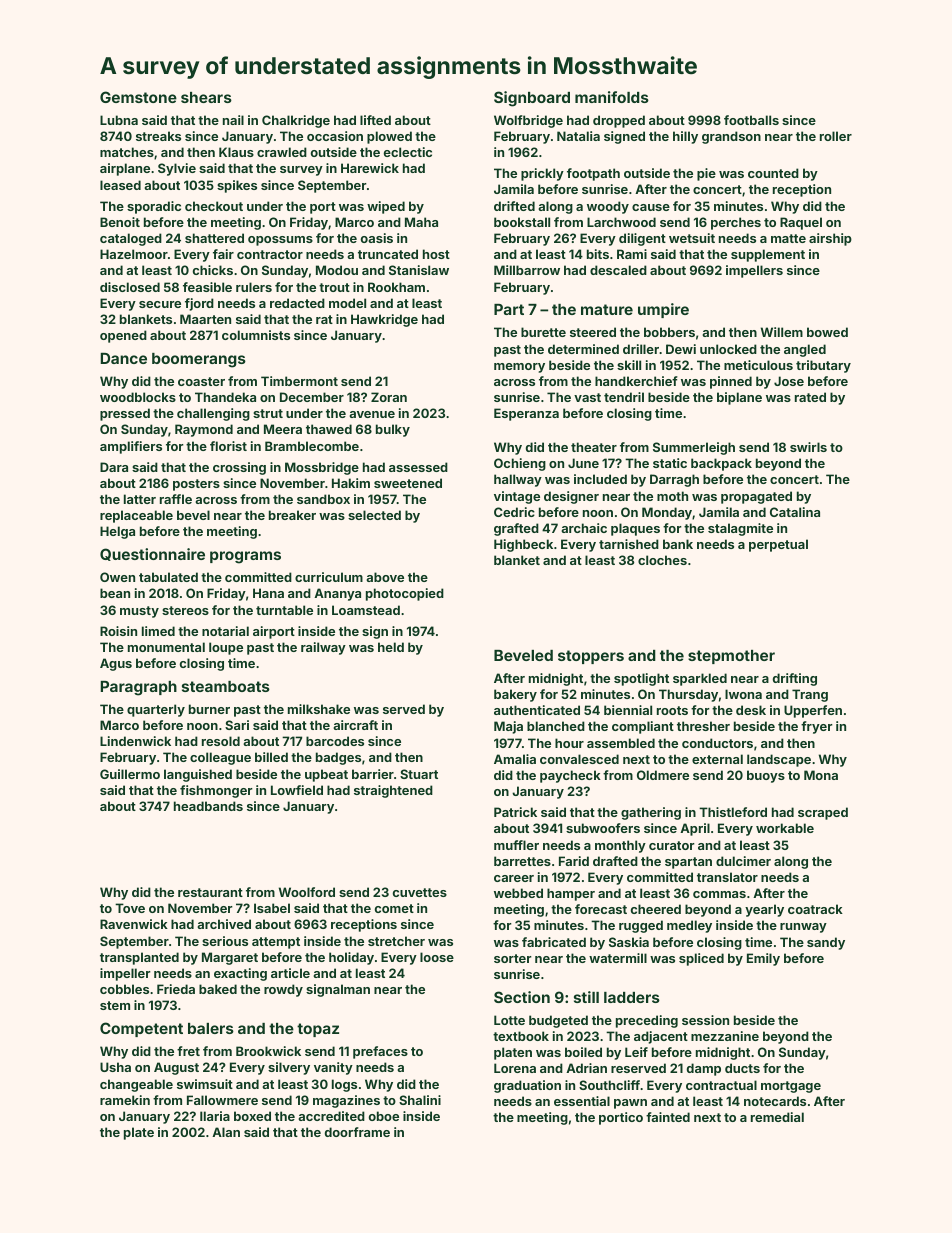  What do you see at coordinates (268, 1051) in the screenshot?
I see `Brookwick` at bounding box center [268, 1051].
